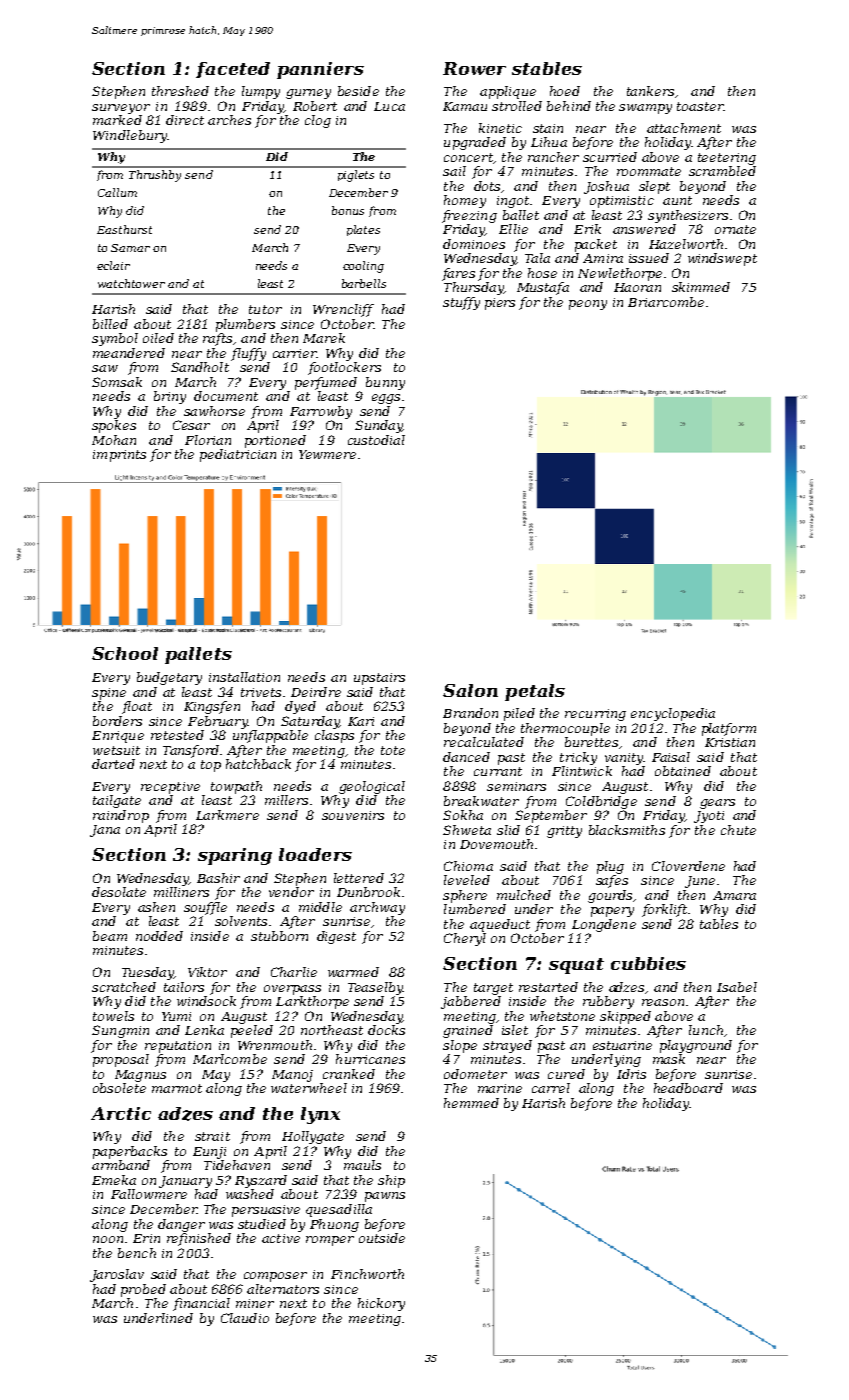  I want to click on Salon, so click(470, 690).
